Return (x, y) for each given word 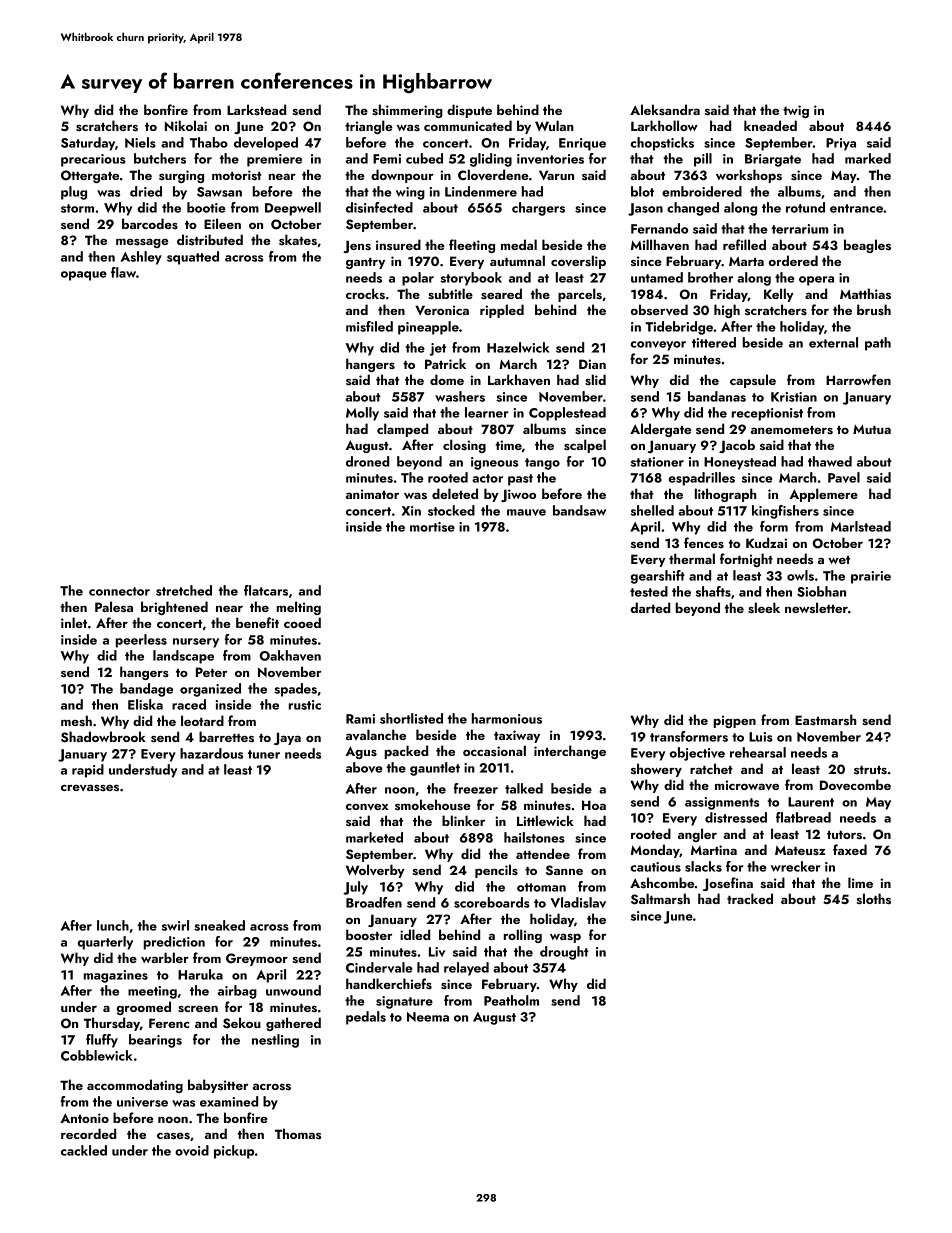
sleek (764, 607)
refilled (744, 244)
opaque (84, 276)
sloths (874, 898)
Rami (360, 719)
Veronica (442, 310)
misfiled (369, 326)
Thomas (298, 1133)
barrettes (226, 736)
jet (438, 349)
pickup (234, 1152)
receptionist (767, 414)
